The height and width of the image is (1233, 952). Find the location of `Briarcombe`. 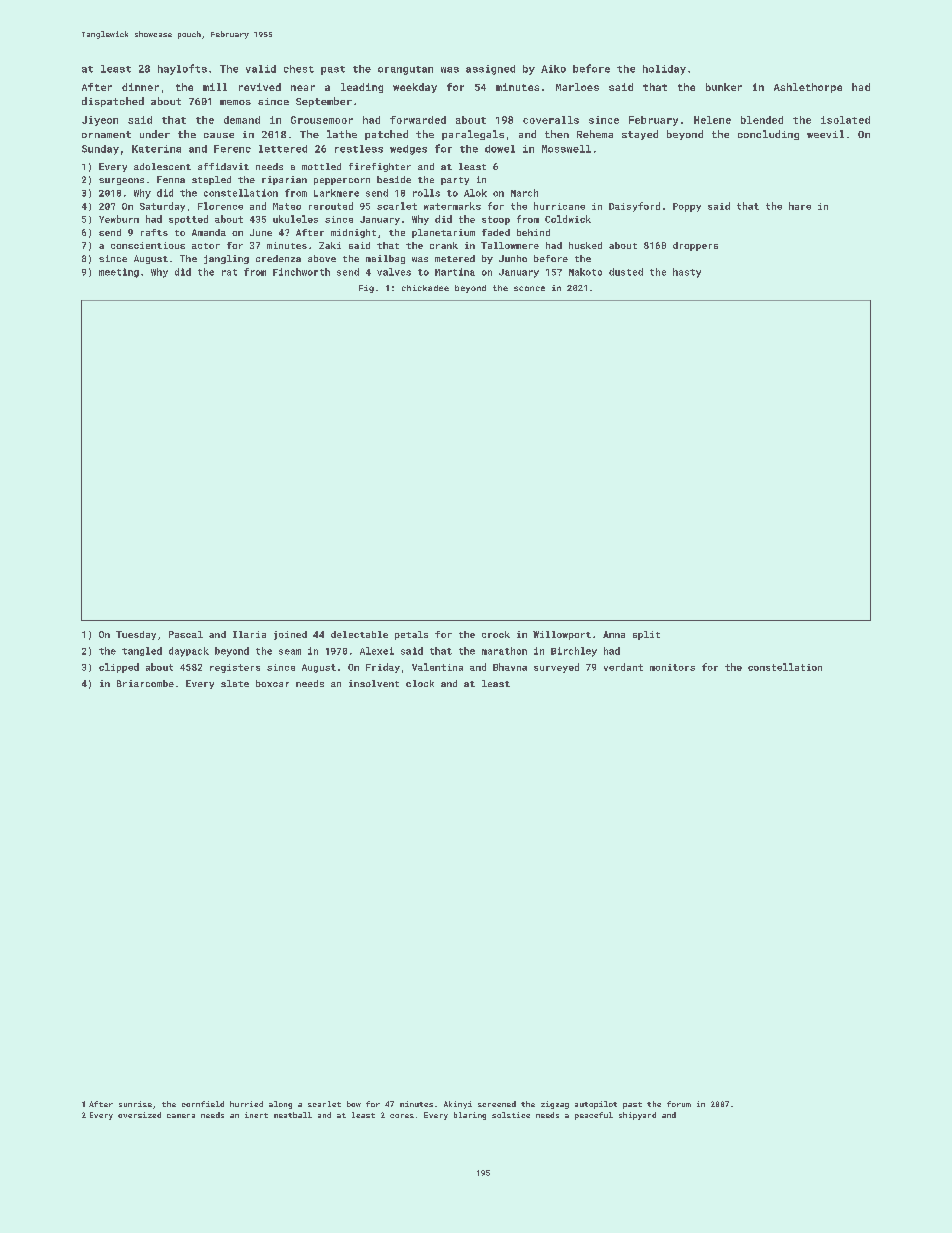

Briarcombe is located at coordinates (145, 683).
